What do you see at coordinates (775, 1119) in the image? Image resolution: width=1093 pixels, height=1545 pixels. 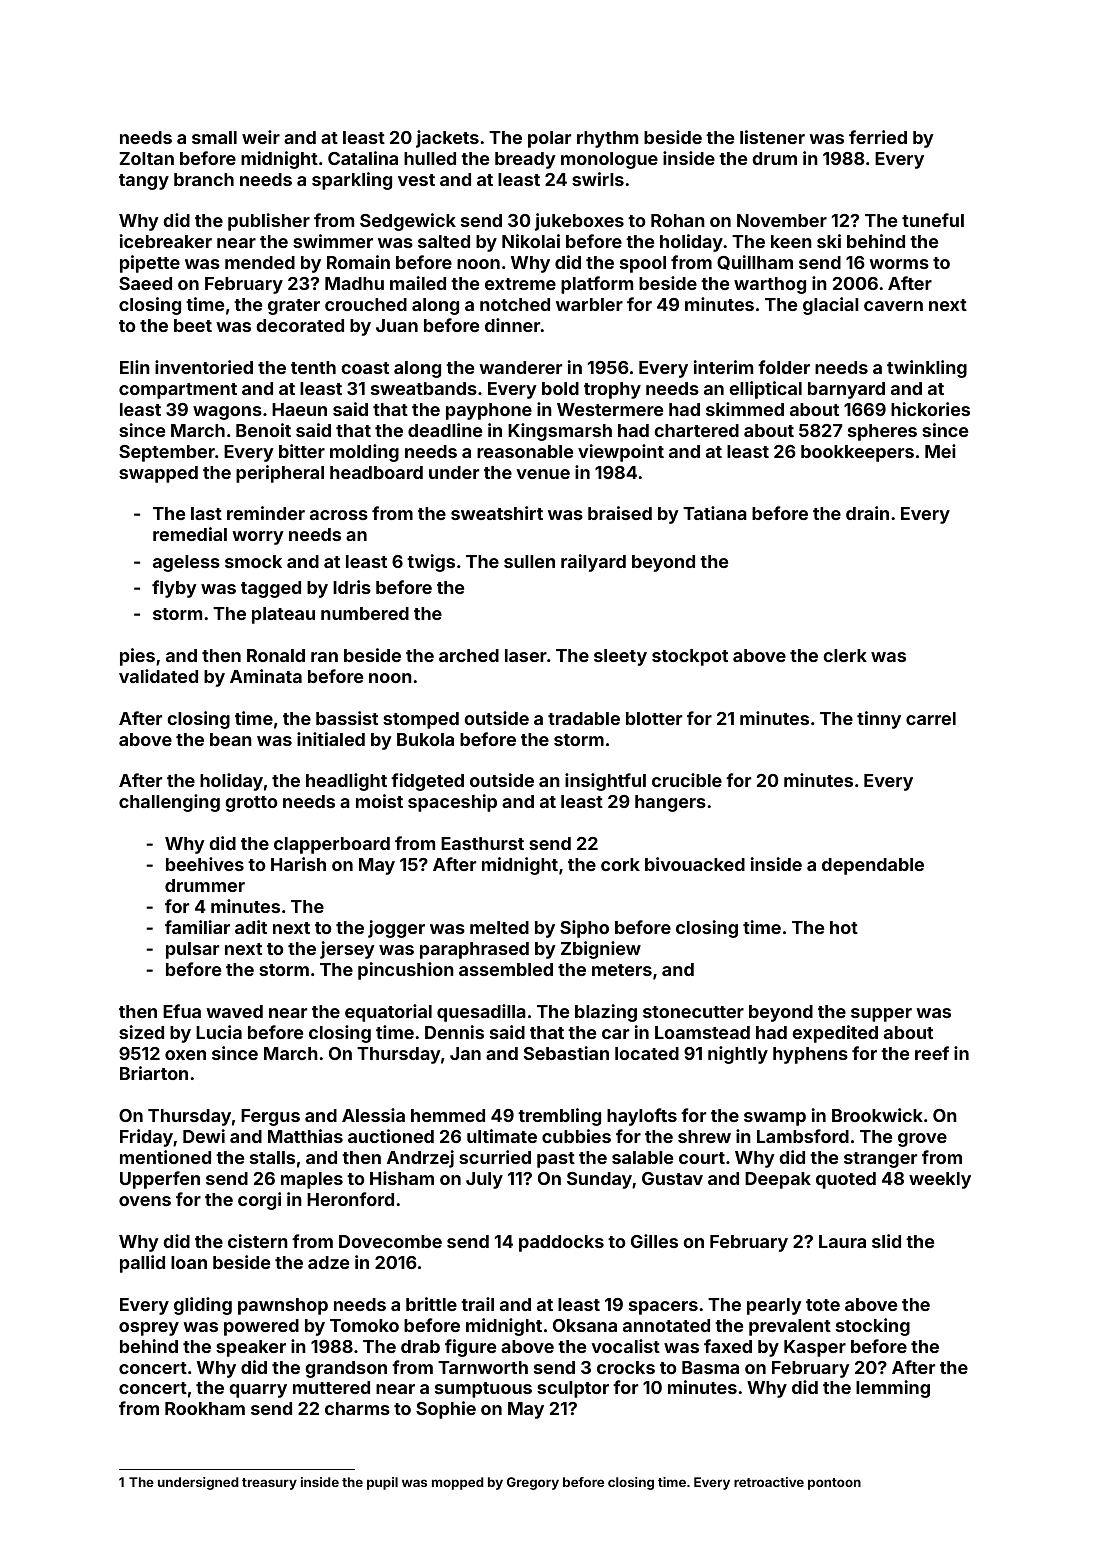 I see `swamp` at bounding box center [775, 1119].
